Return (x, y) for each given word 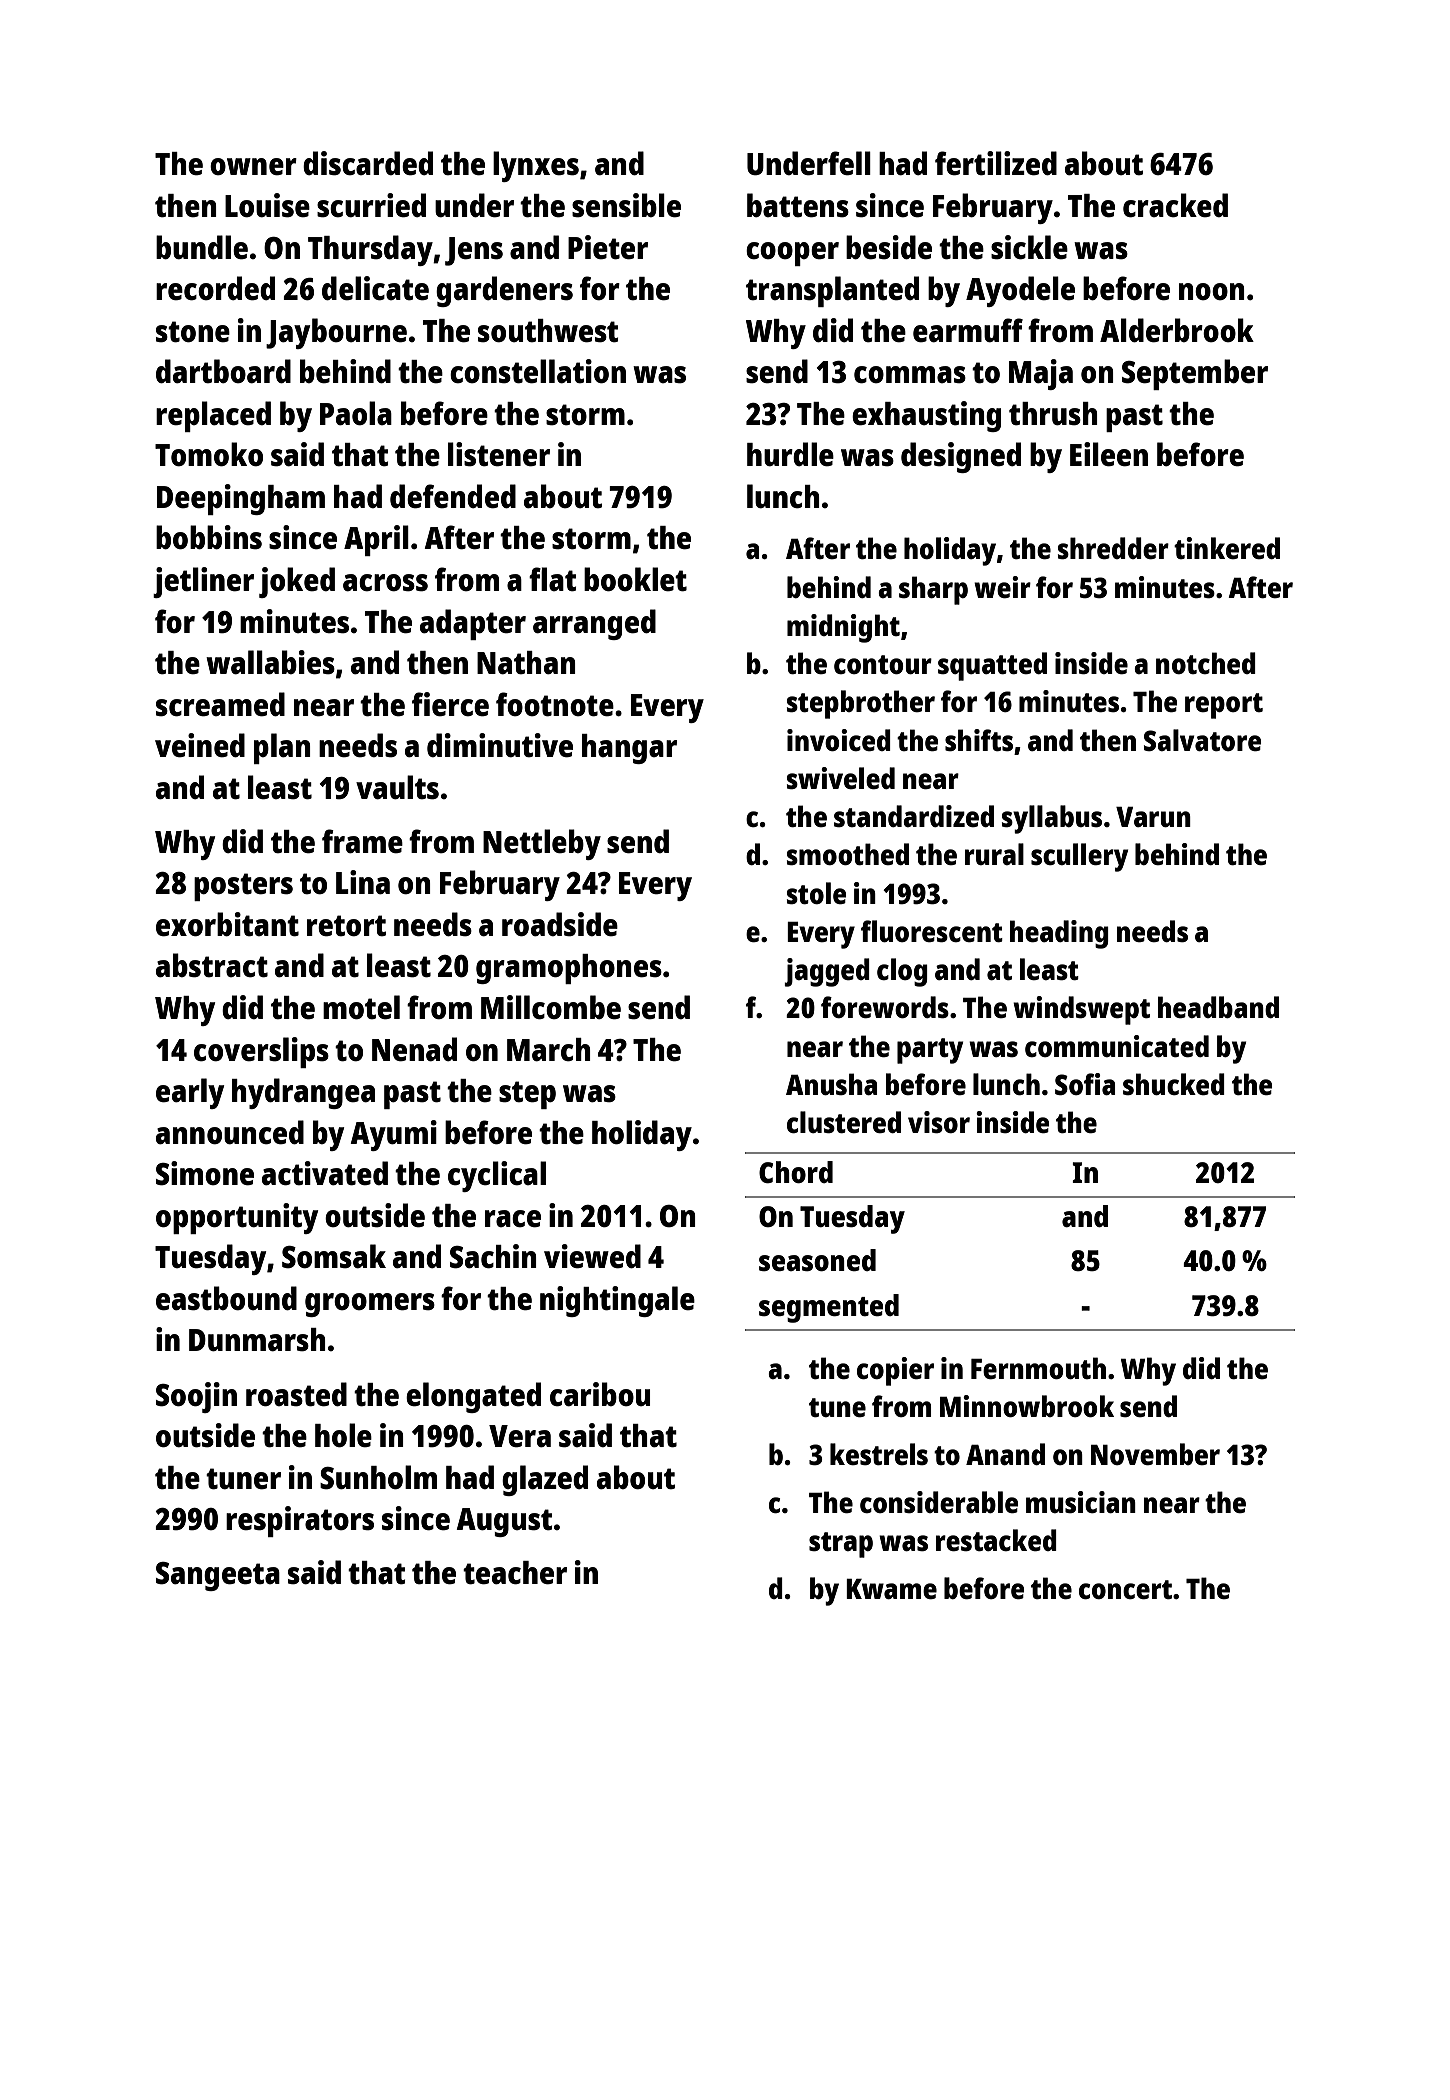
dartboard (223, 371)
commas (910, 374)
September (1195, 374)
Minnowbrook (1027, 1406)
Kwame (891, 1589)
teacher (515, 1573)
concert (1125, 1589)
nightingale (617, 1301)
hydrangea (303, 1093)
